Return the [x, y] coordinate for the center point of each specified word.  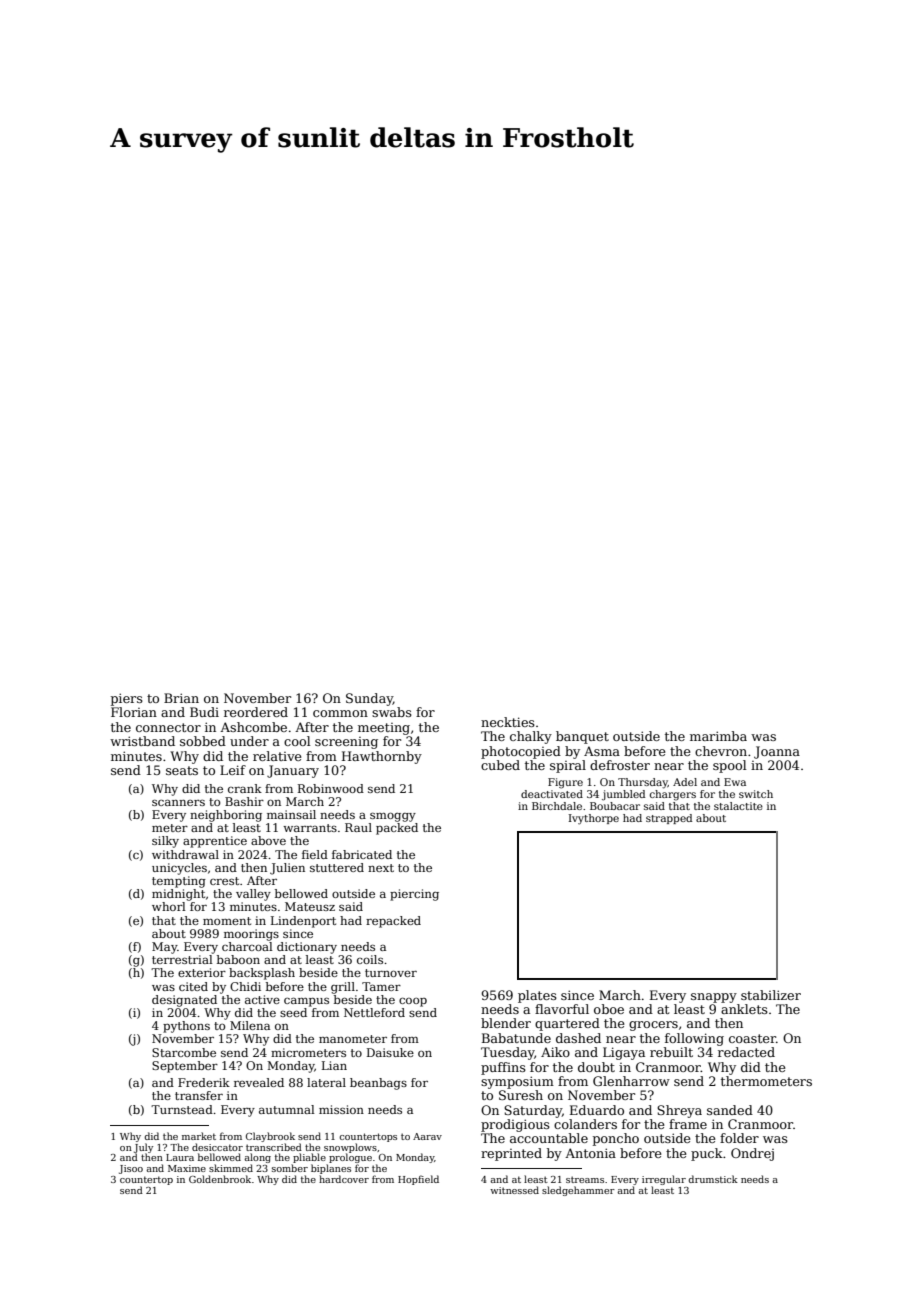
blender [506, 1023]
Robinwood [331, 788]
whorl [169, 906]
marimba [718, 736]
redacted [746, 1052]
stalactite [738, 806]
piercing [414, 895]
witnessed [514, 1190]
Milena [250, 1025]
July [143, 1148]
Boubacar [615, 806]
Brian [181, 698]
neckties [508, 722]
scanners [178, 802]
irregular [664, 1180]
